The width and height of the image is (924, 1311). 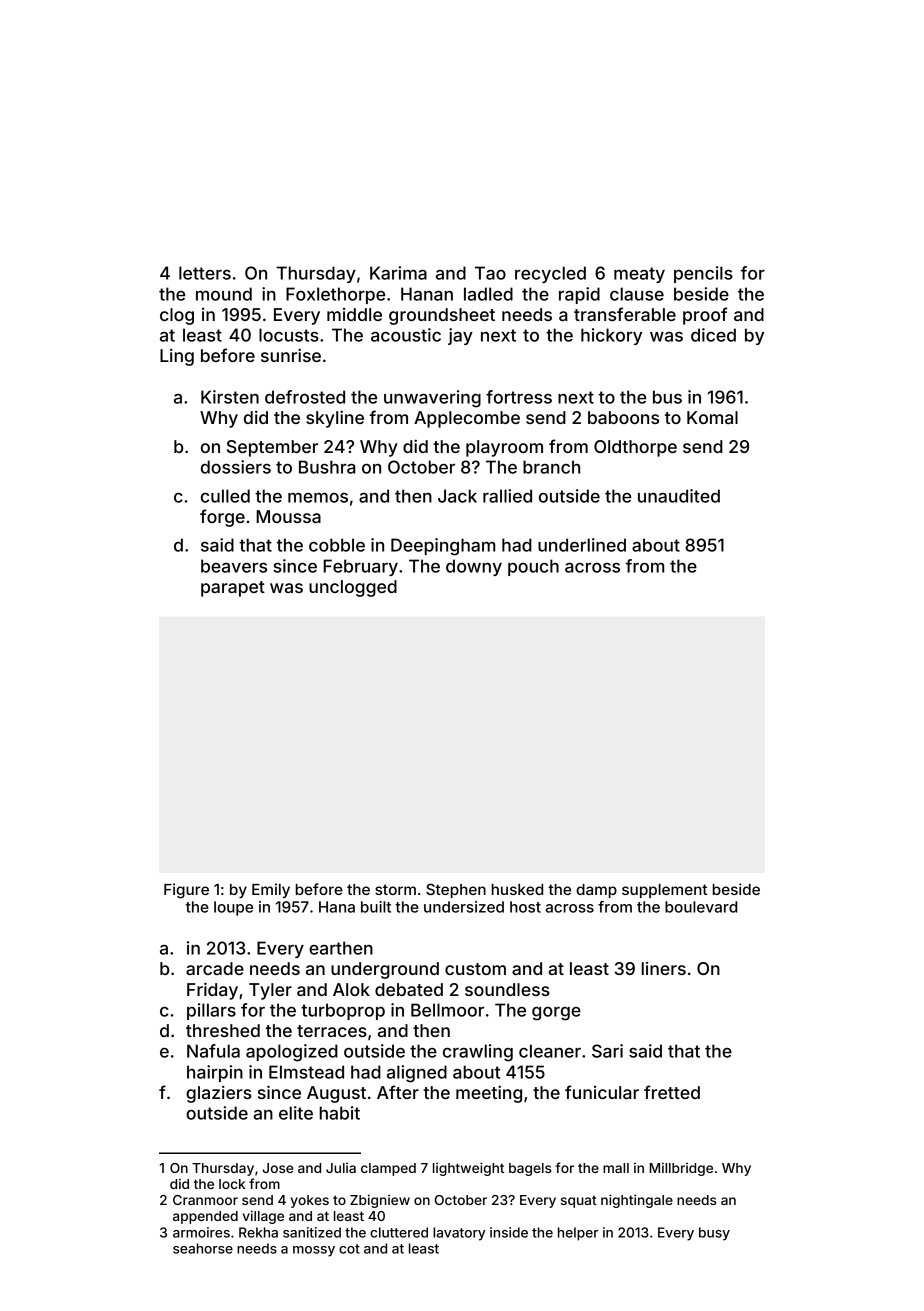 What do you see at coordinates (596, 891) in the image?
I see `damp` at bounding box center [596, 891].
